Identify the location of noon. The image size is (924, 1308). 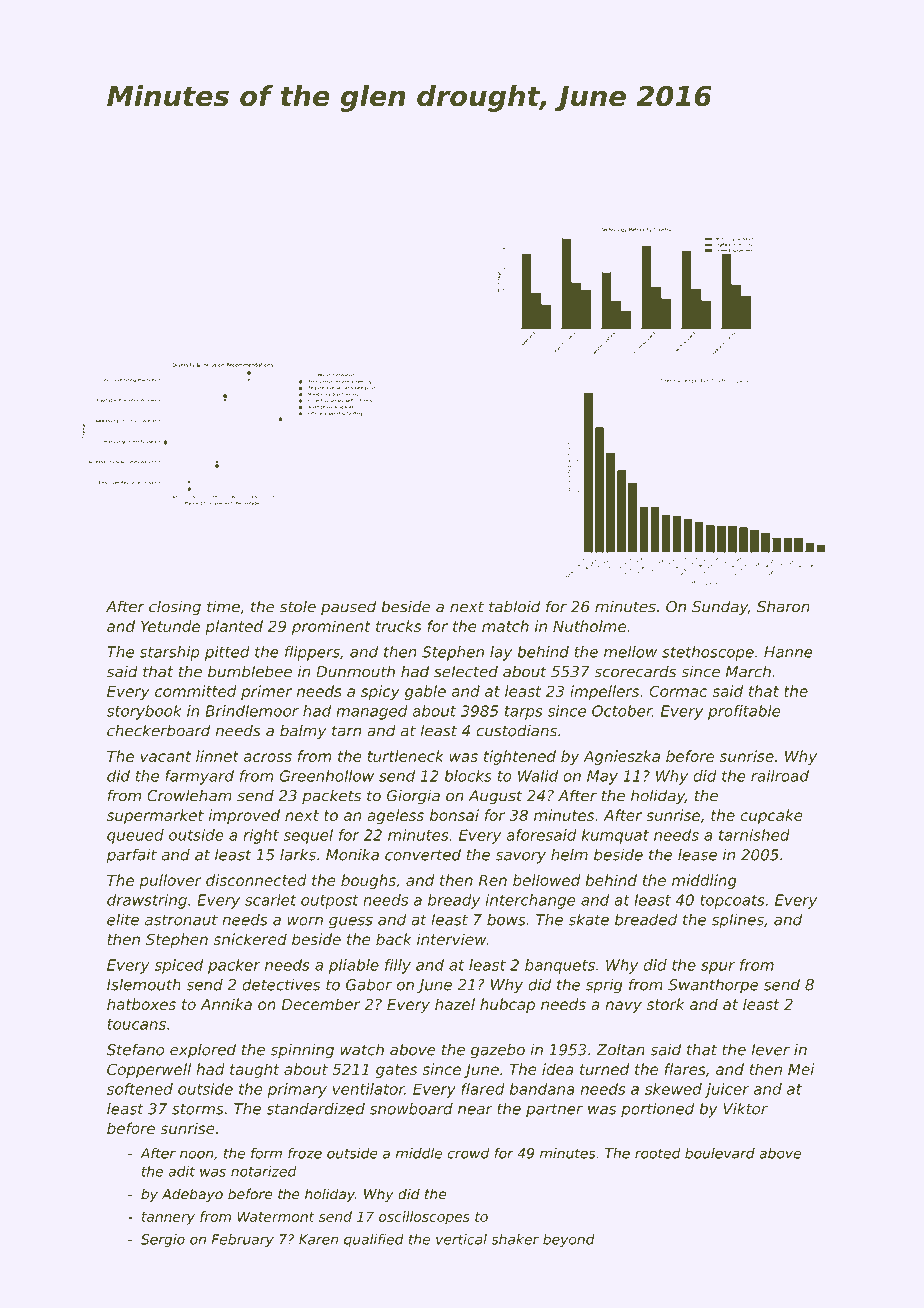
(196, 1154).
